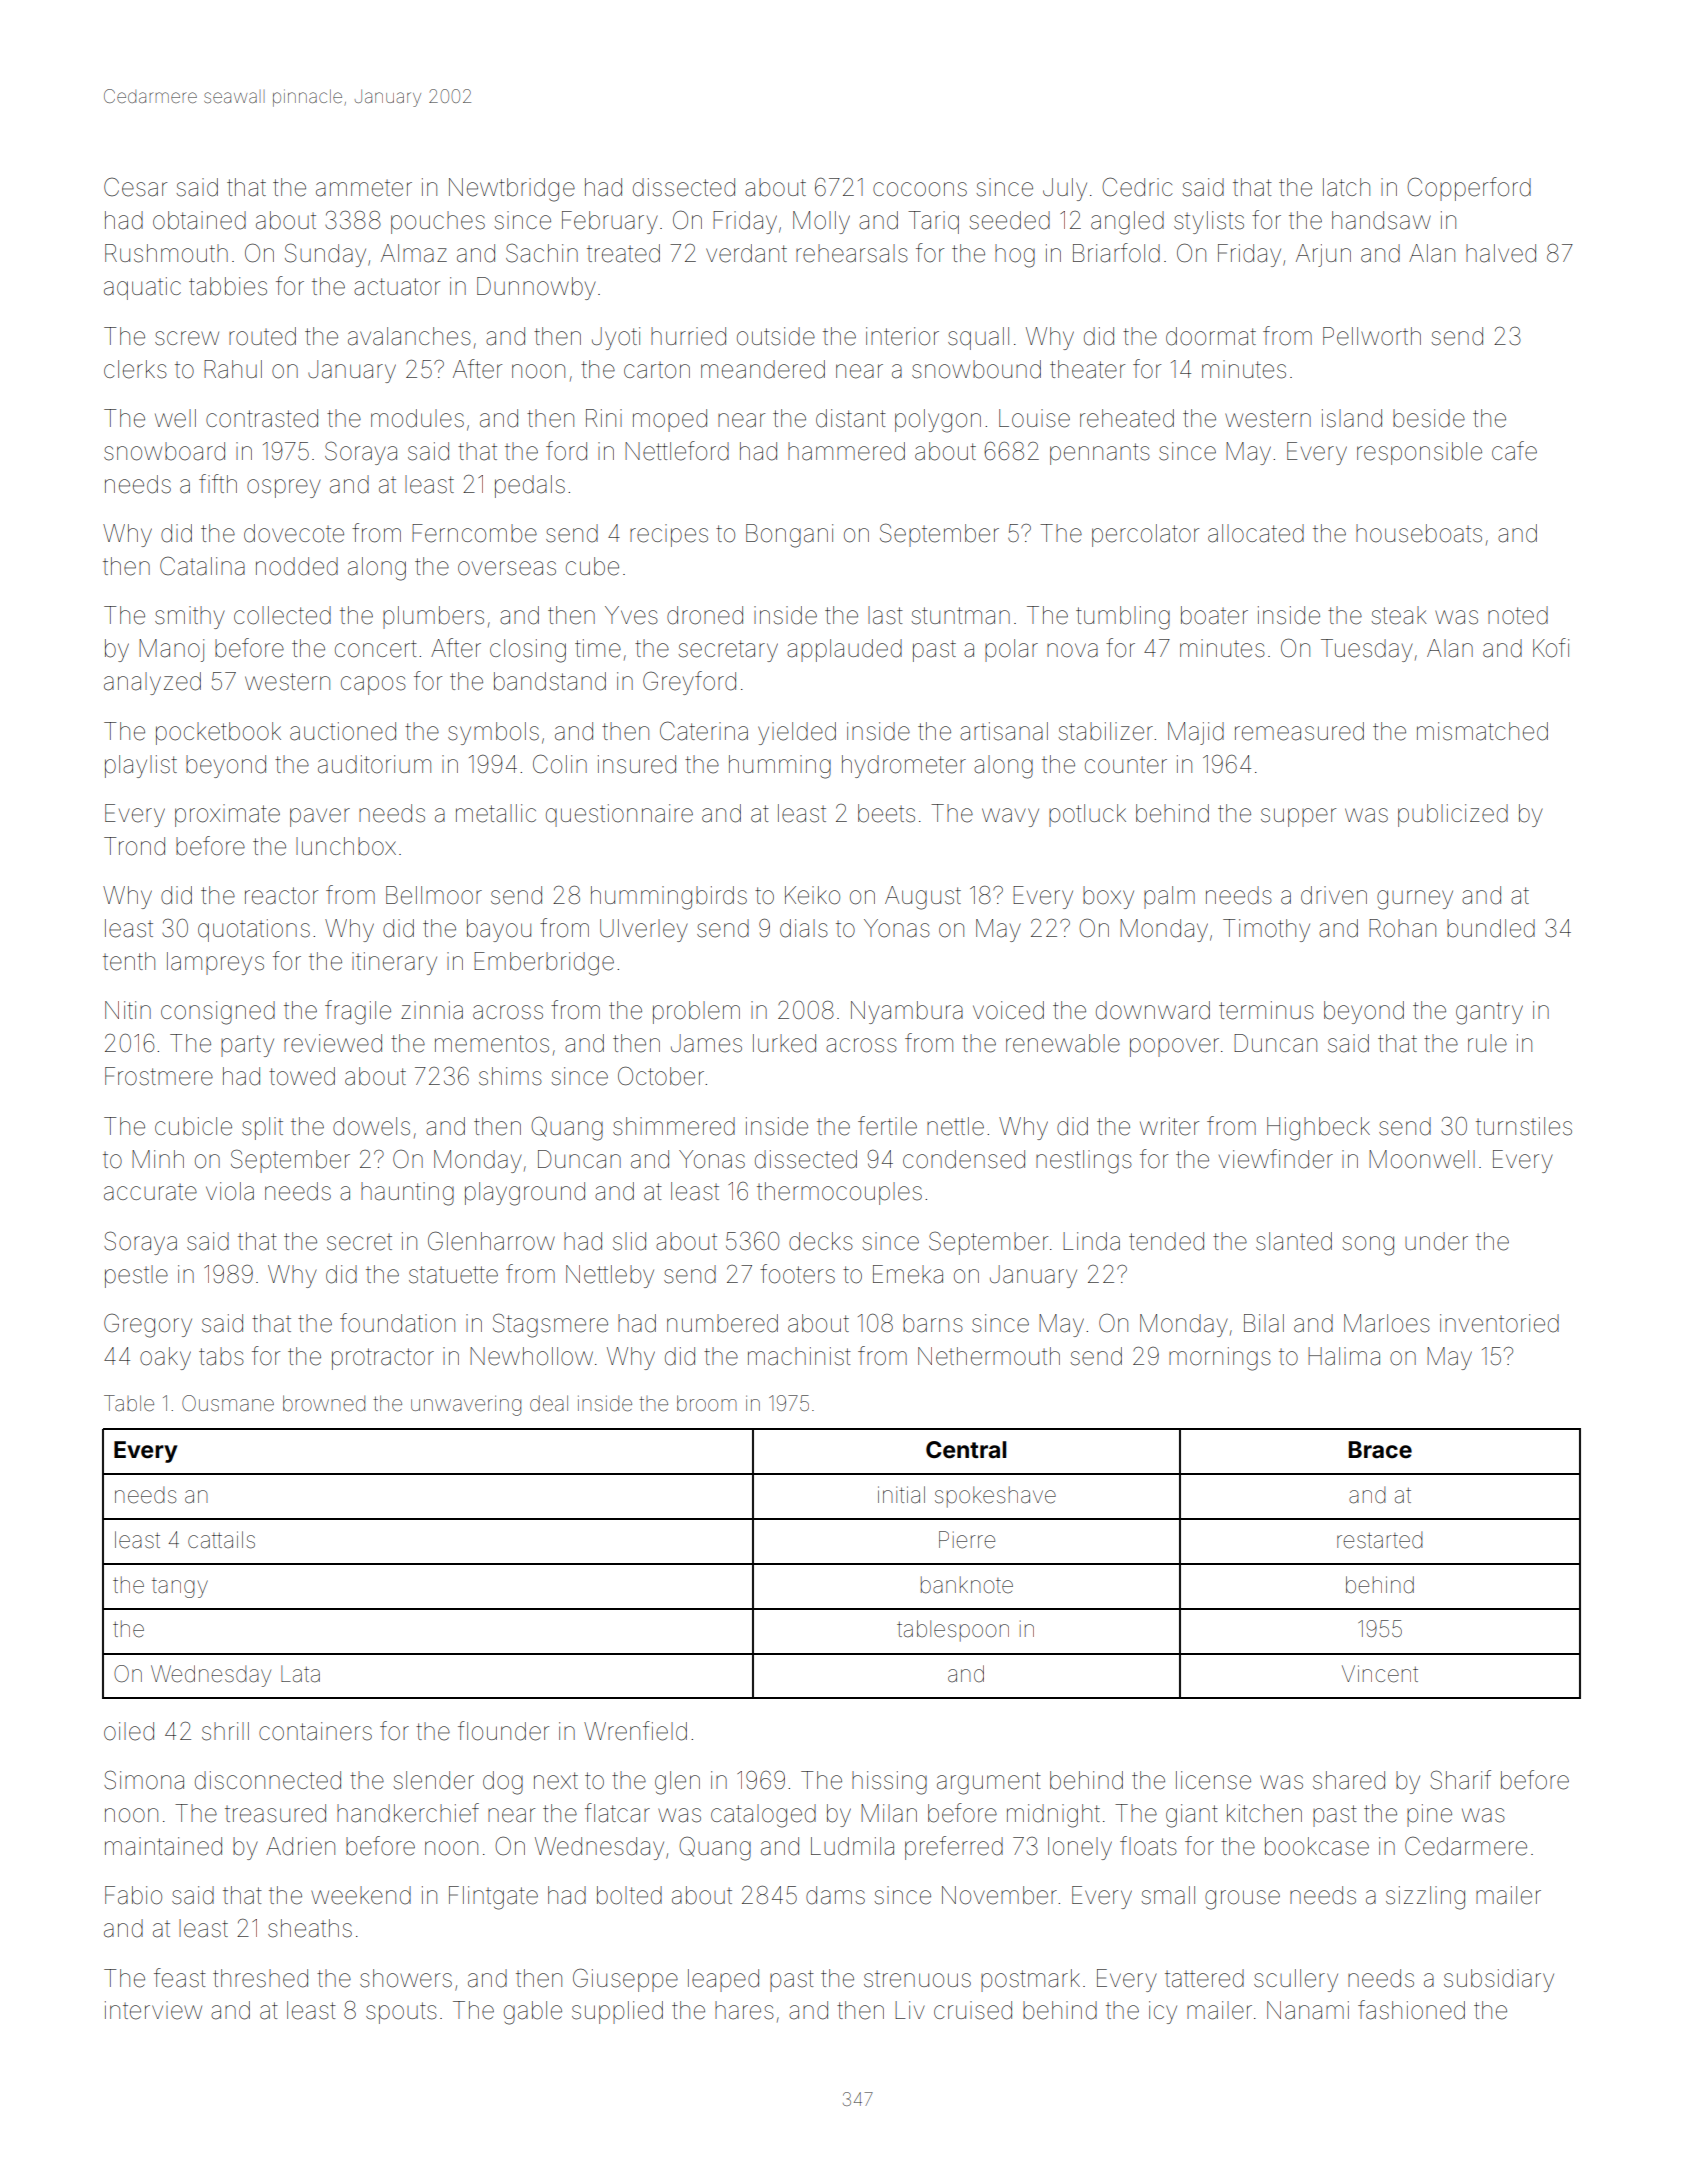 This screenshot has height=2178, width=1683. What do you see at coordinates (153, 2010) in the screenshot?
I see `interview` at bounding box center [153, 2010].
